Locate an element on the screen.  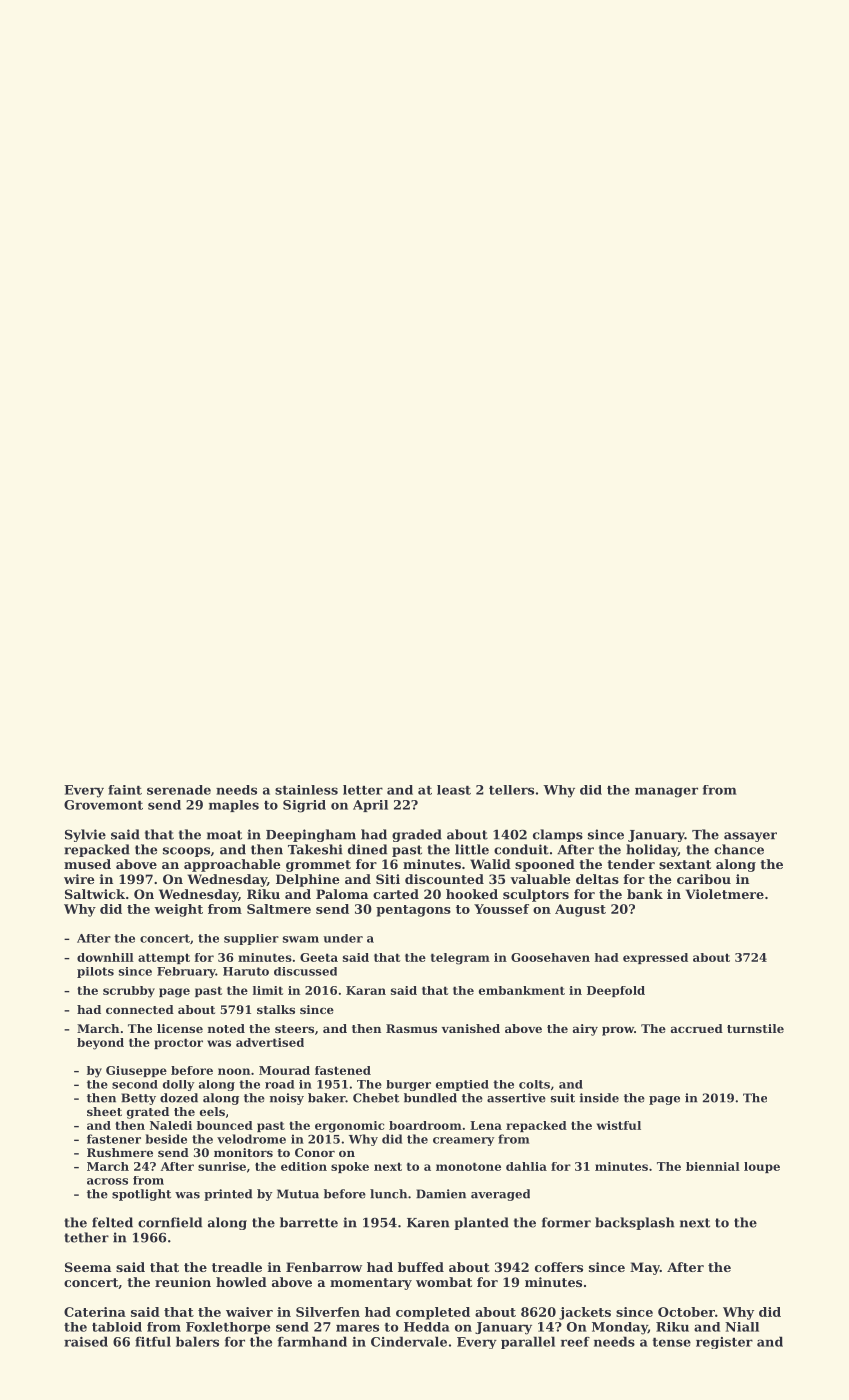
raised is located at coordinates (86, 1341).
